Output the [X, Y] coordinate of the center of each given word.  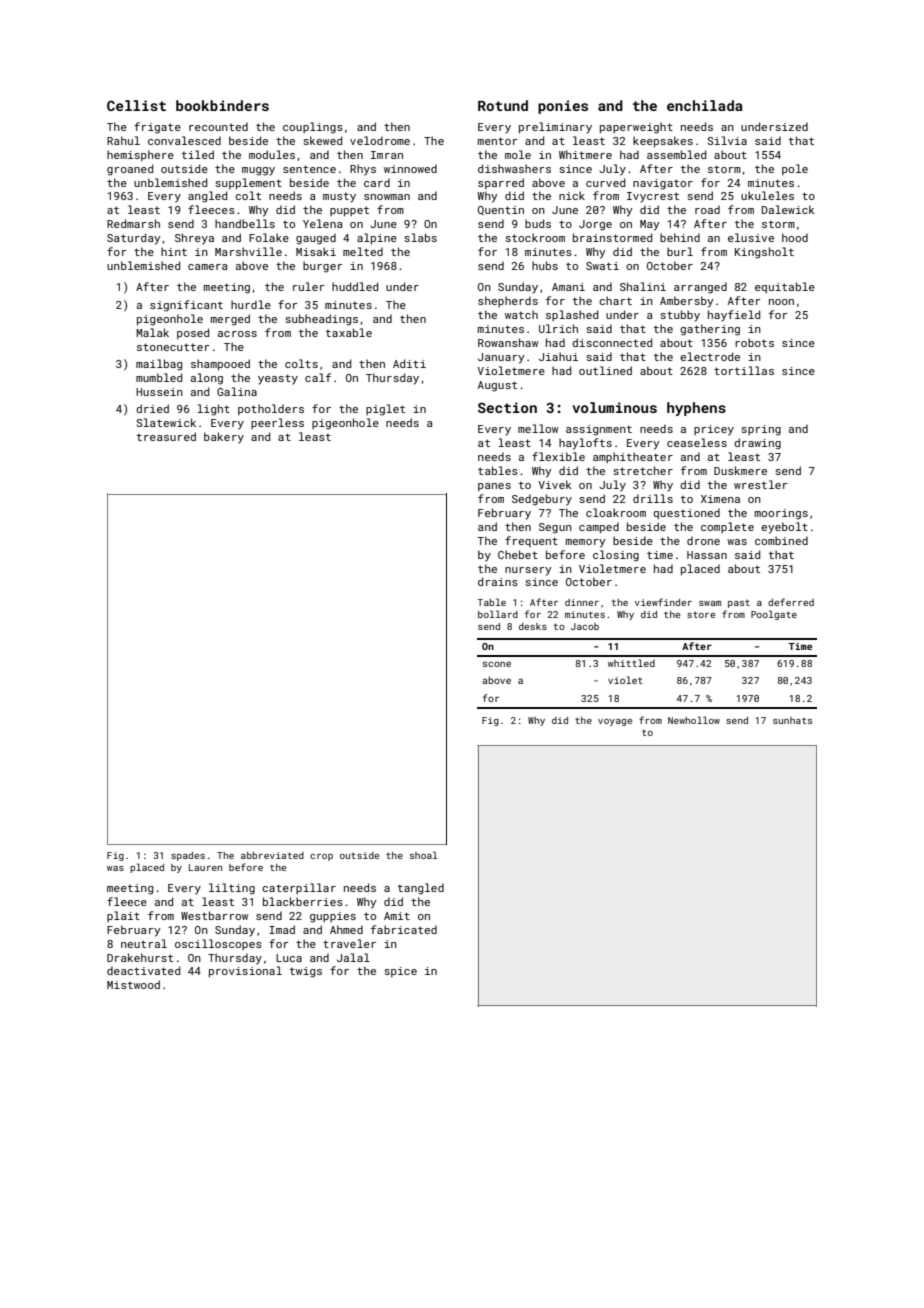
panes [494, 487]
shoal [423, 855]
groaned [130, 170]
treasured [166, 436]
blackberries [303, 901]
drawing [757, 444]
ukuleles [767, 195]
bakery [224, 438]
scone [497, 664]
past [739, 604]
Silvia [727, 140]
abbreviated [272, 855]
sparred [501, 183]
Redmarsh [133, 223]
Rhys [363, 170]
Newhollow [694, 720]
